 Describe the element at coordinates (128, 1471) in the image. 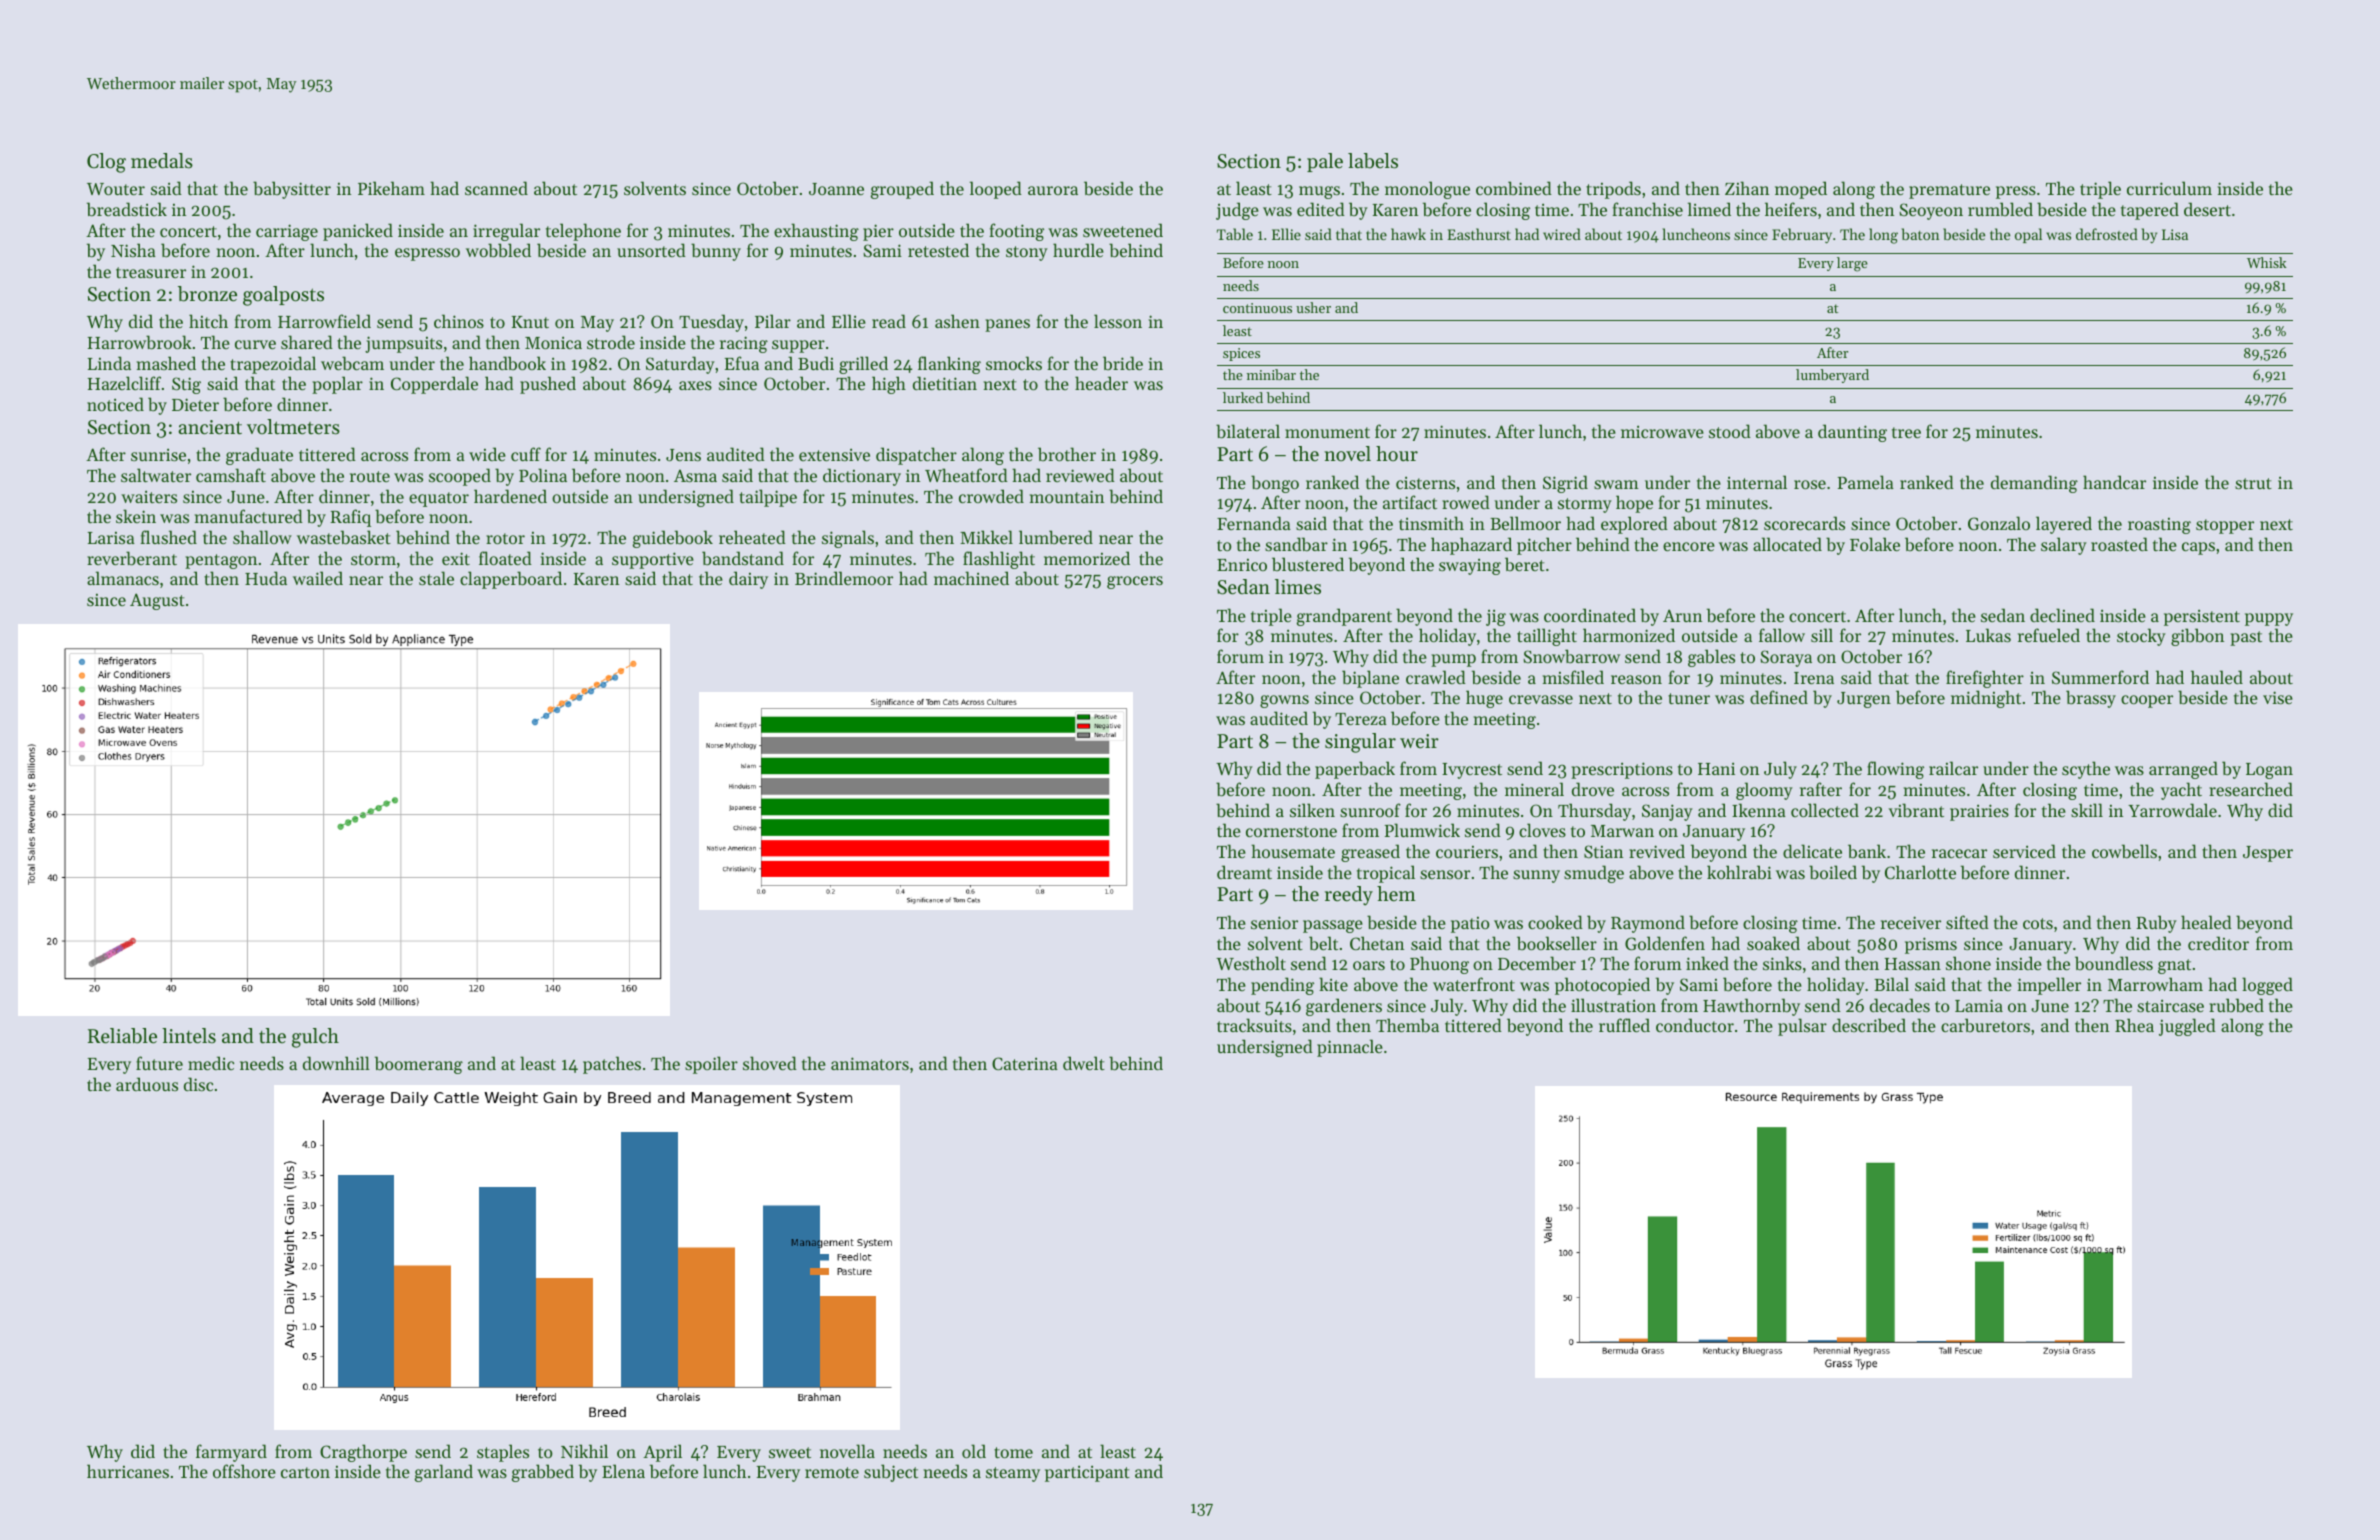

I see `hurricanes` at that location.
